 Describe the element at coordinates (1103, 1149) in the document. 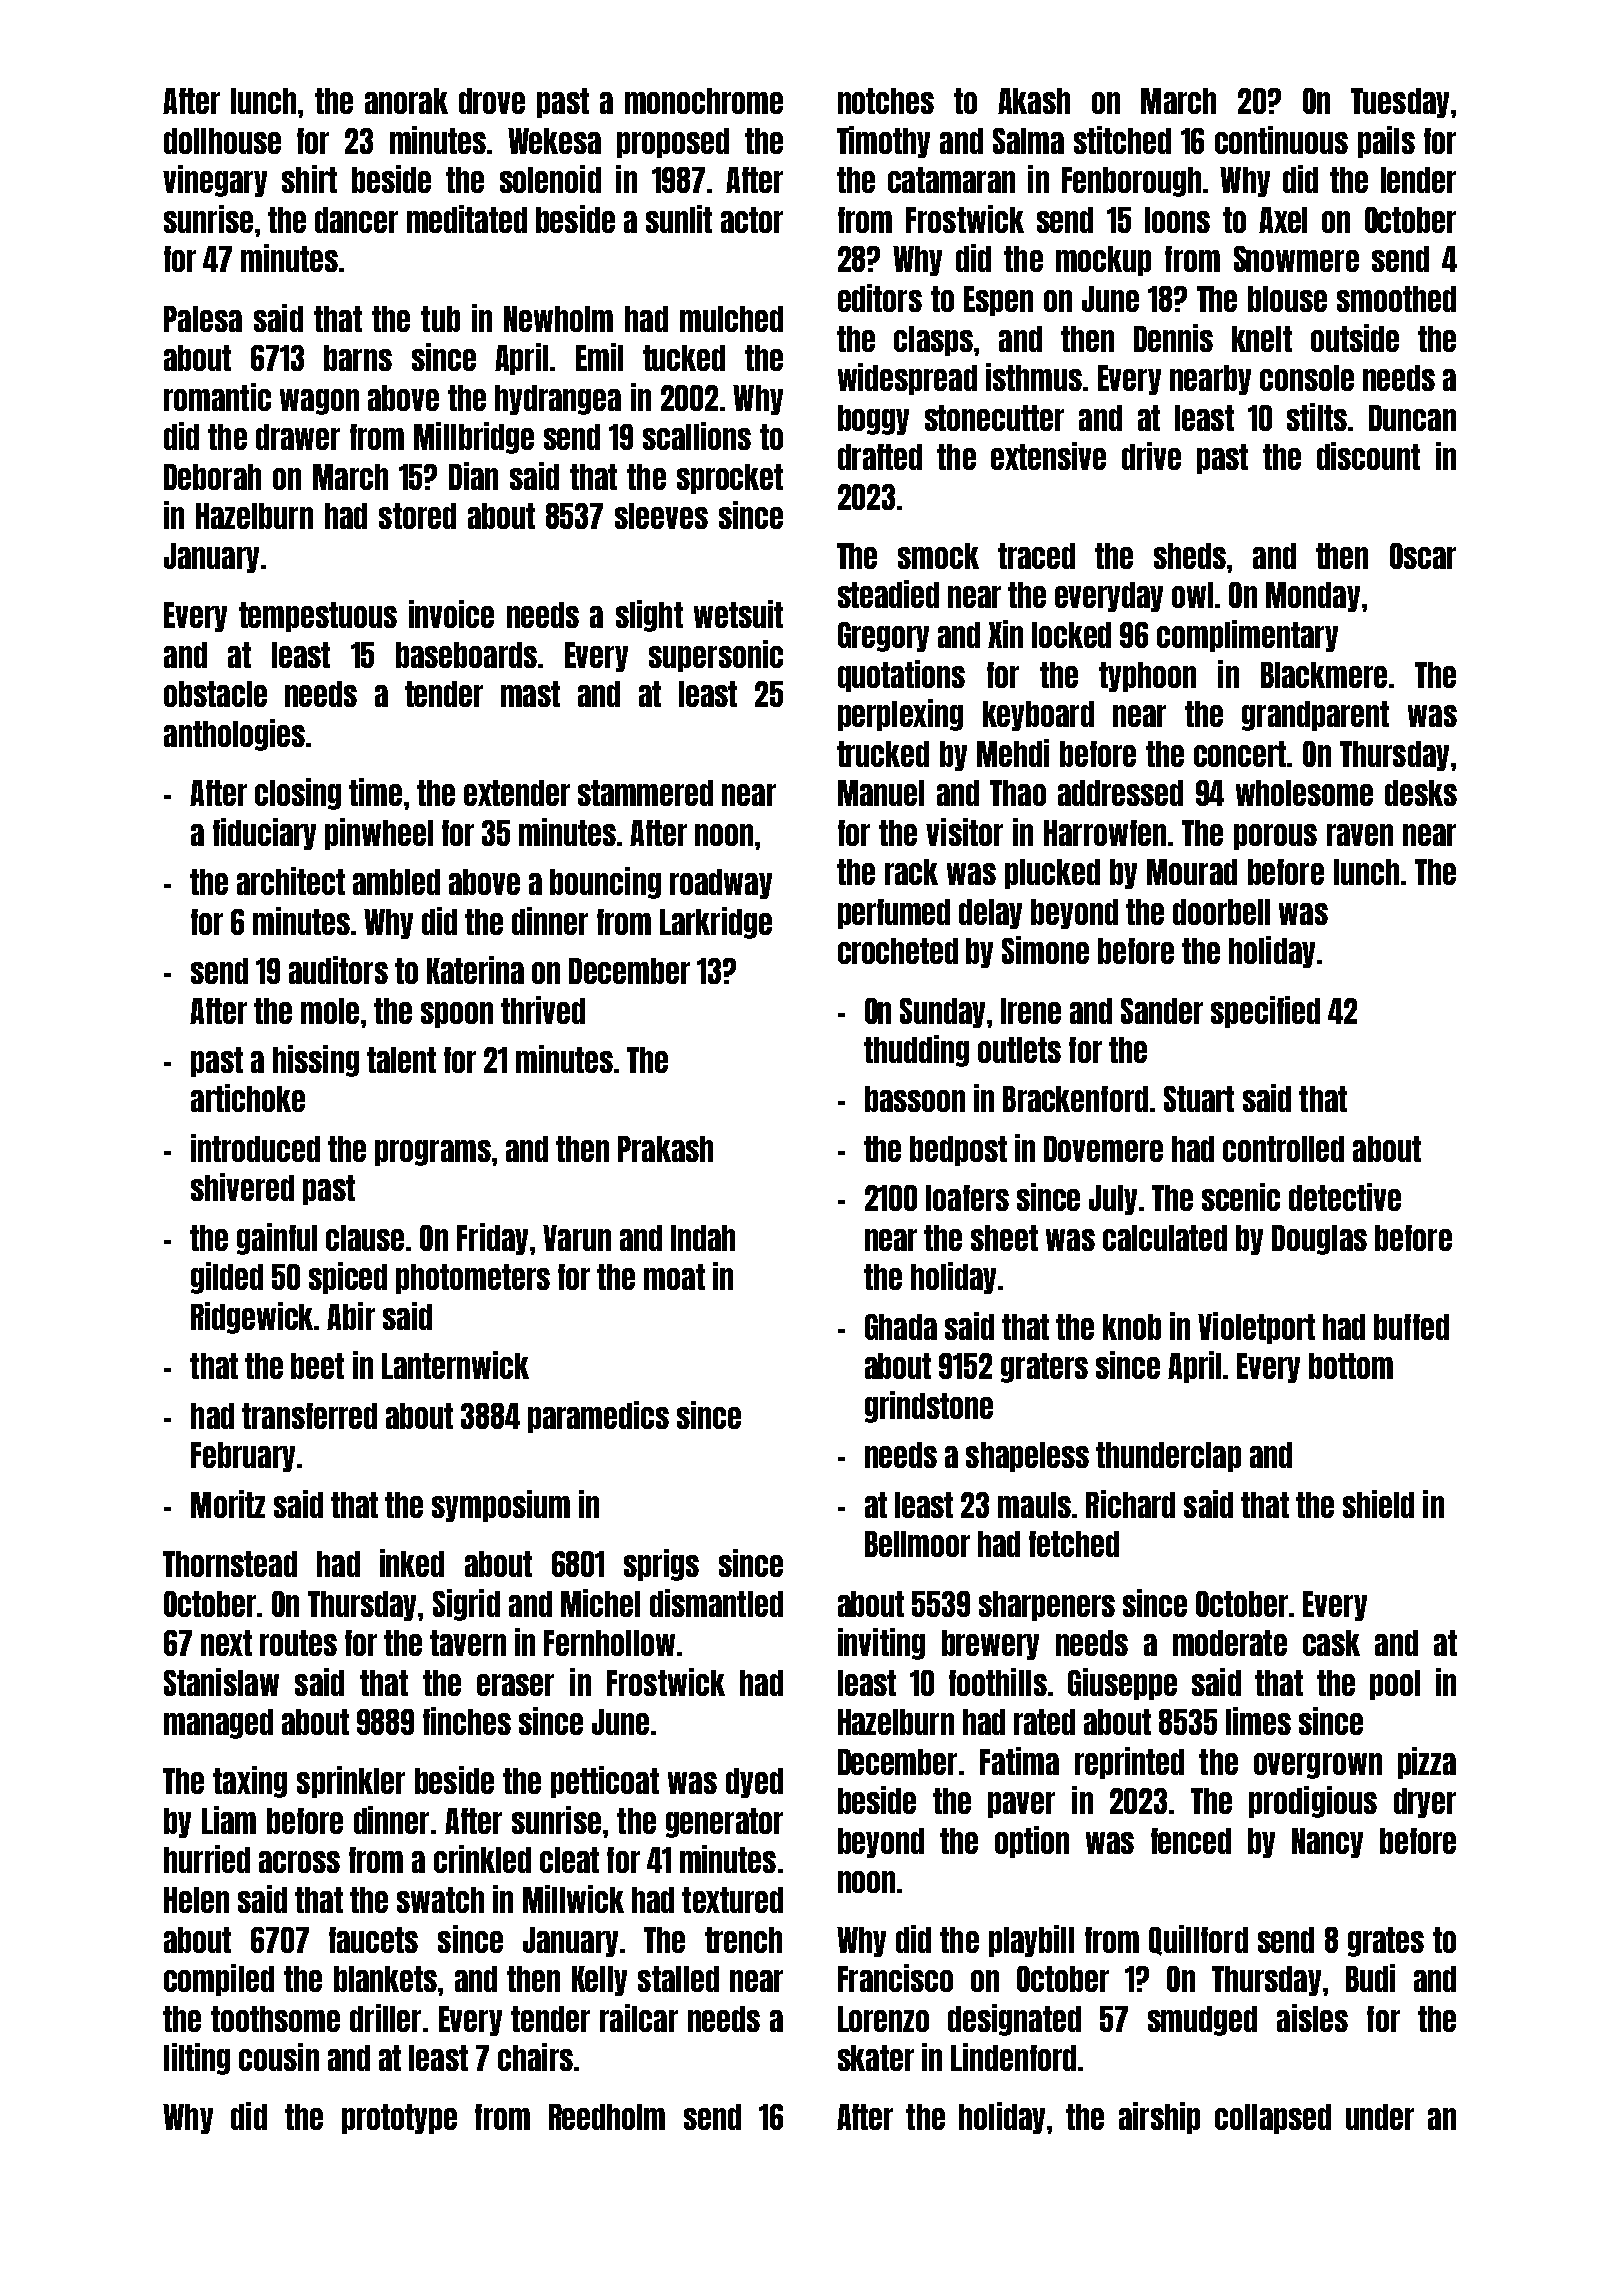

I see `Dovemere` at that location.
